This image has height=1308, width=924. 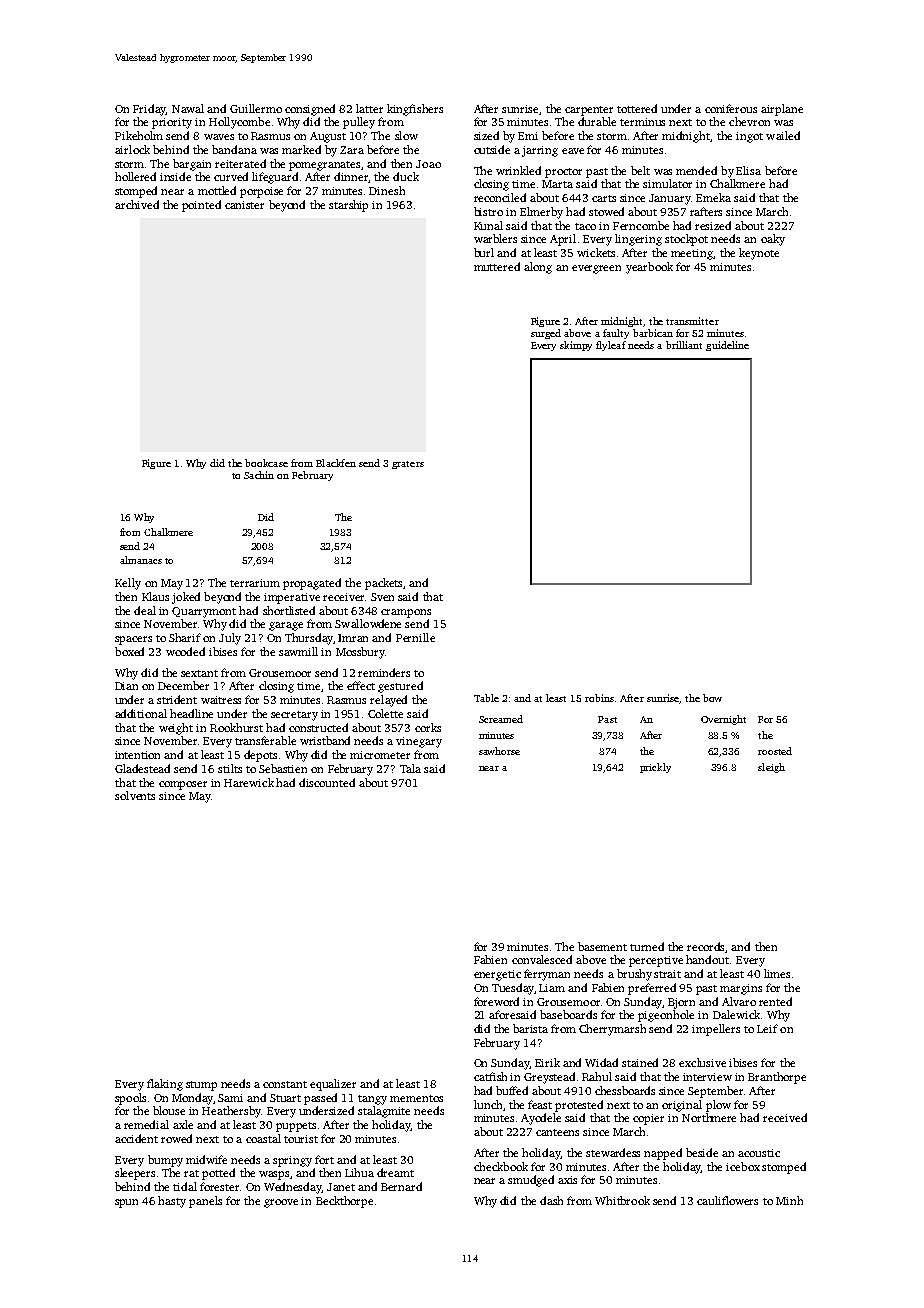 I want to click on porpoise, so click(x=261, y=192).
